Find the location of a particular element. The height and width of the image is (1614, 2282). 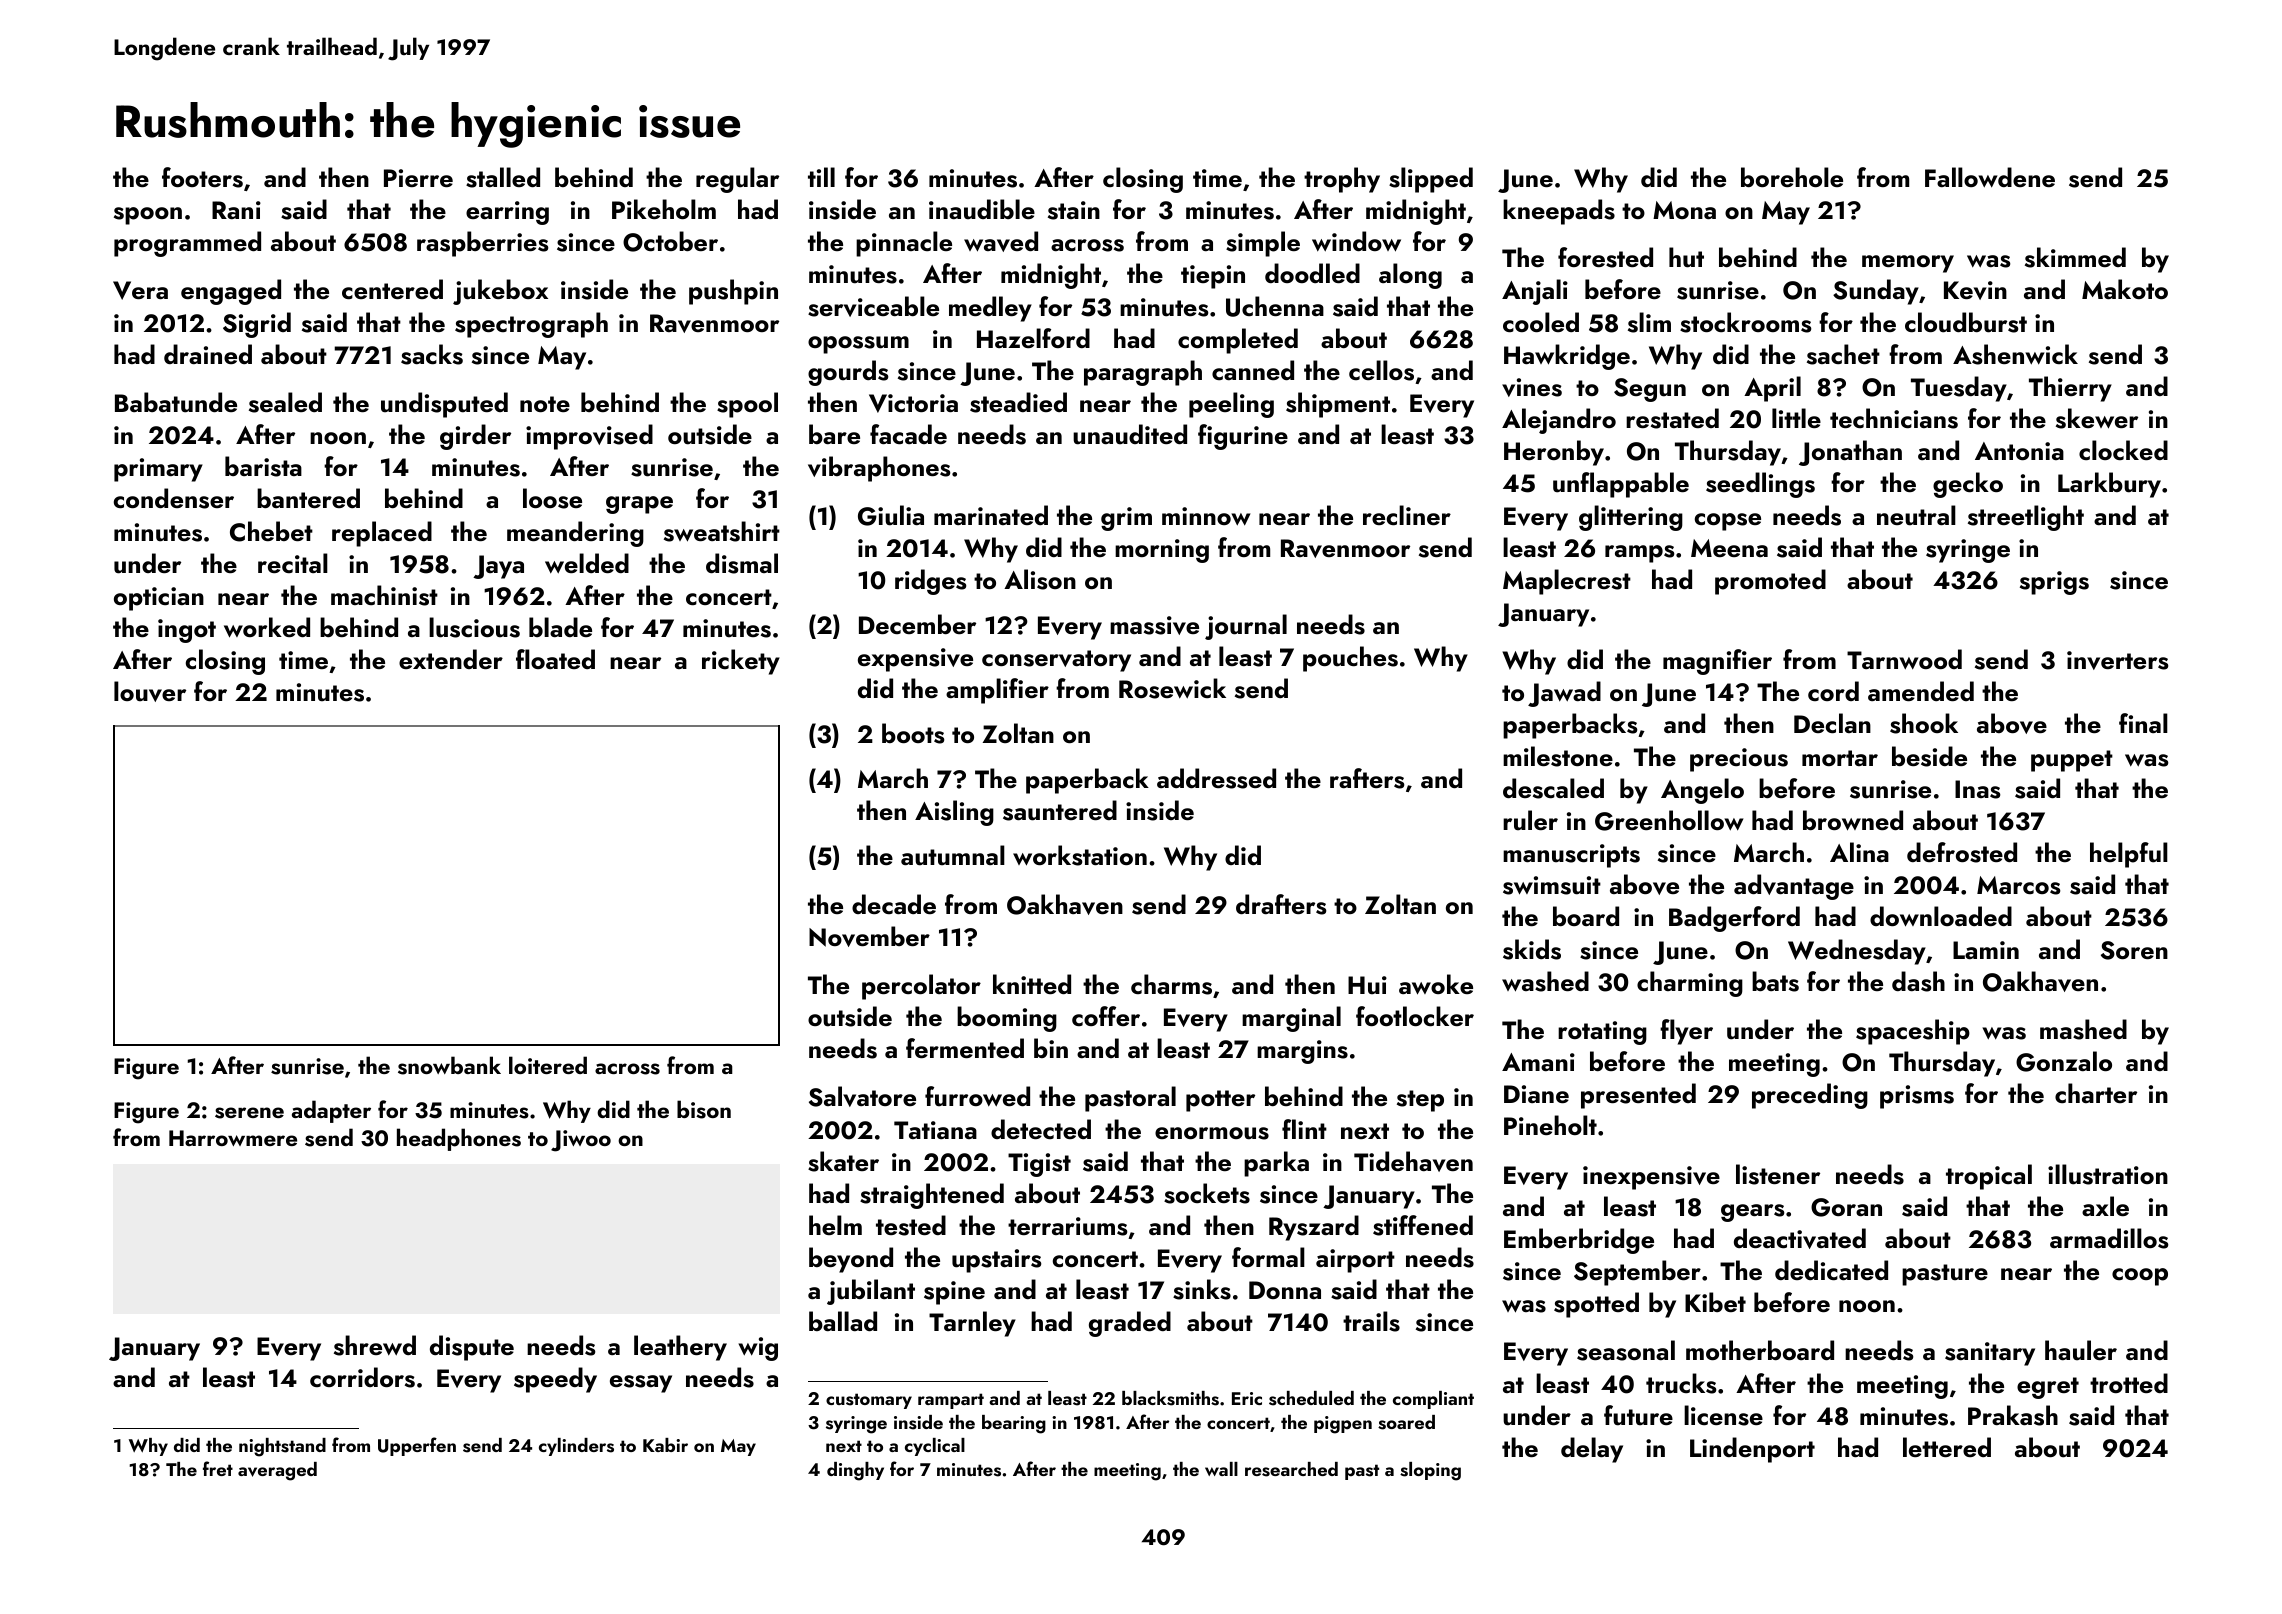

pushpin is located at coordinates (733, 292).
